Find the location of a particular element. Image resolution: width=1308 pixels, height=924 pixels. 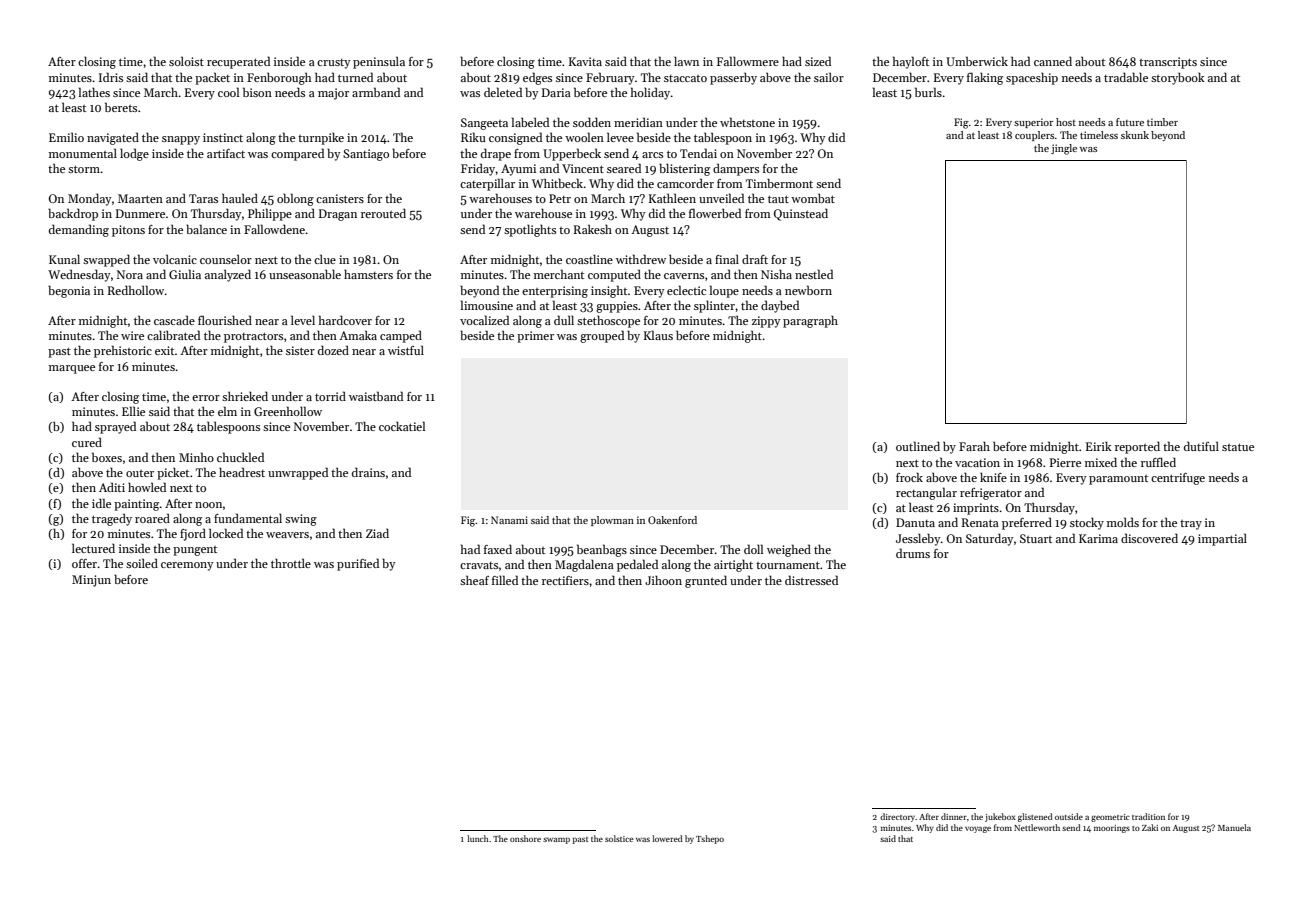

major is located at coordinates (333, 94).
